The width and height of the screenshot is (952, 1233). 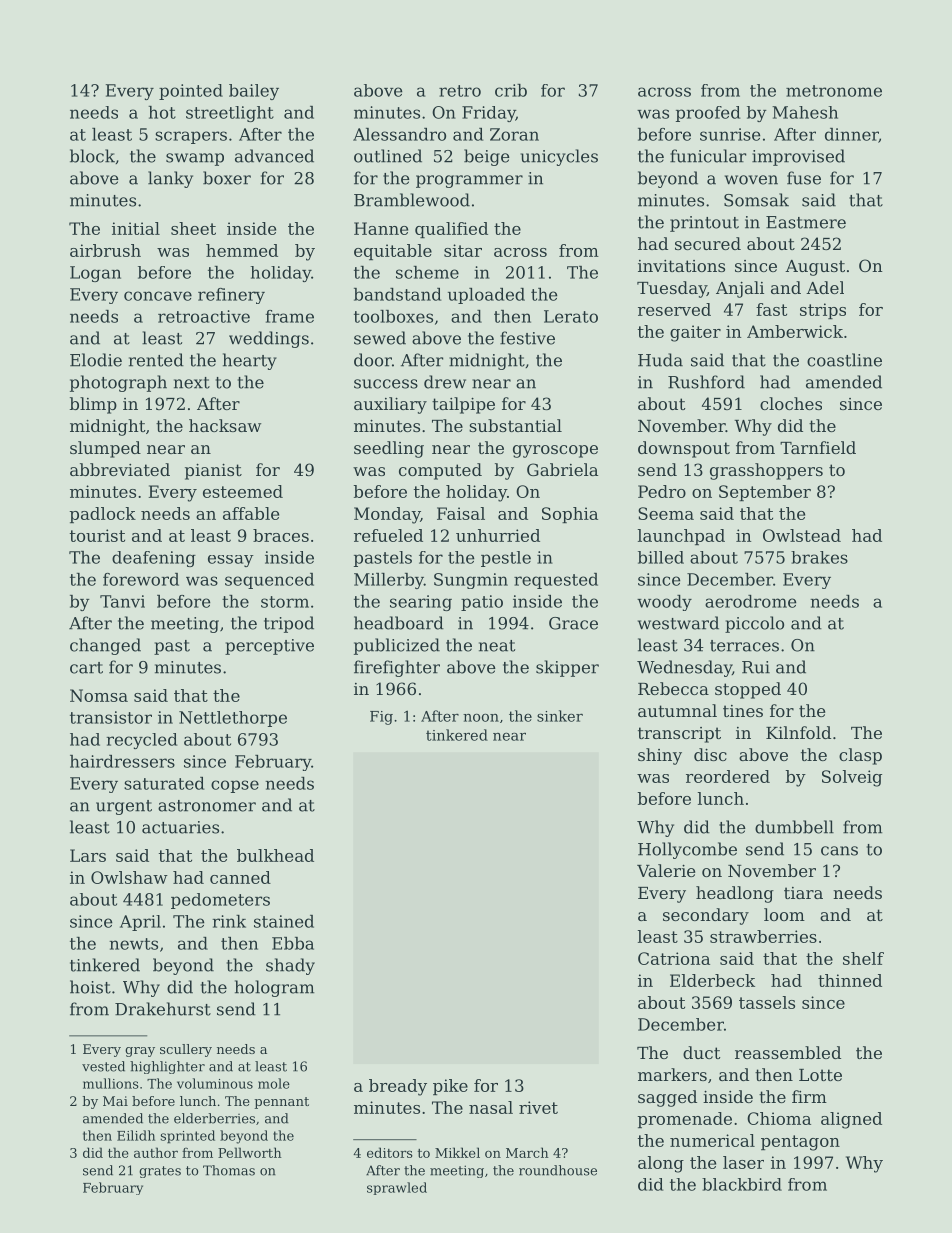 What do you see at coordinates (191, 92) in the screenshot?
I see `pointed` at bounding box center [191, 92].
